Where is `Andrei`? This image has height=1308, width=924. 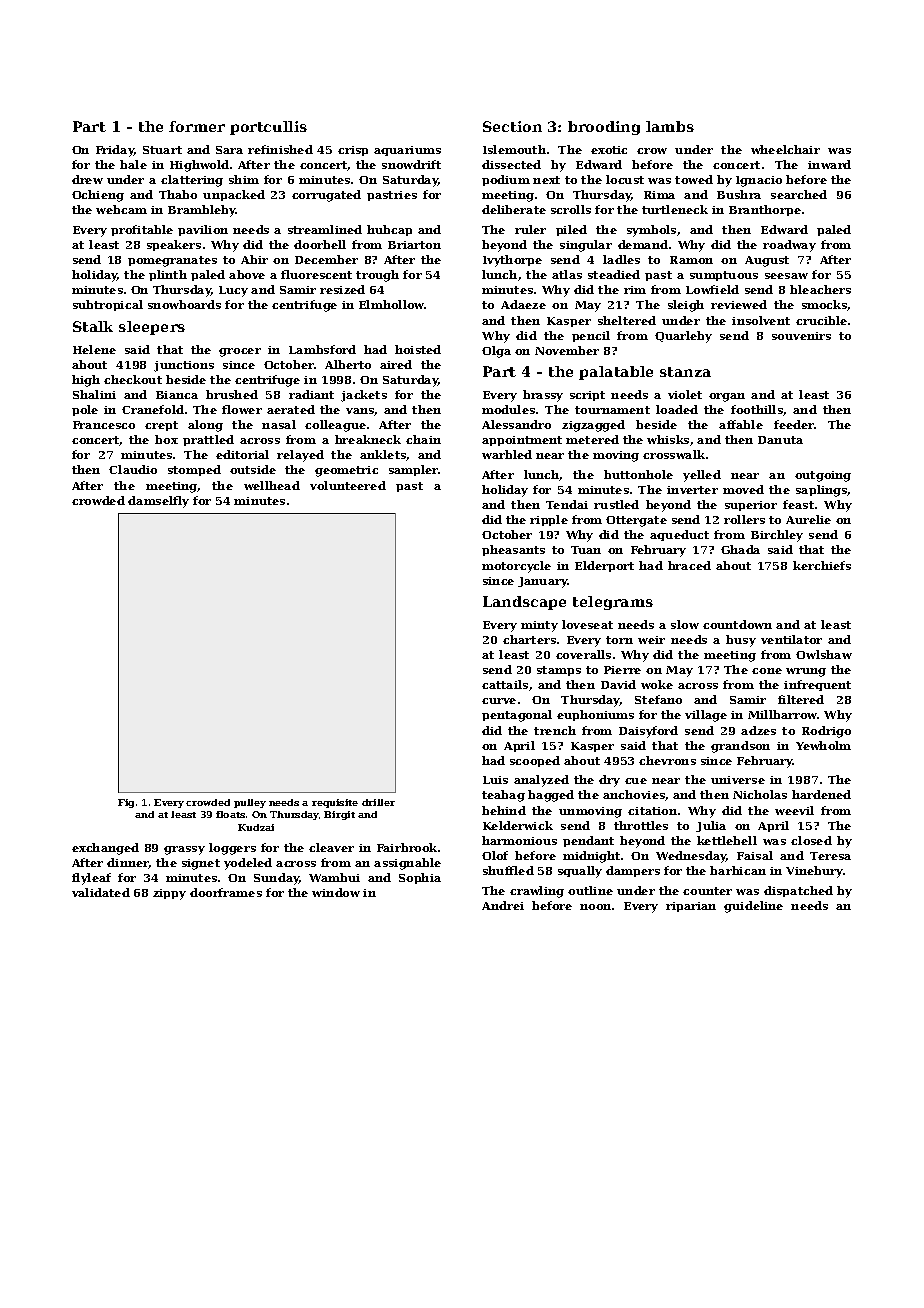
Andrei is located at coordinates (503, 905).
